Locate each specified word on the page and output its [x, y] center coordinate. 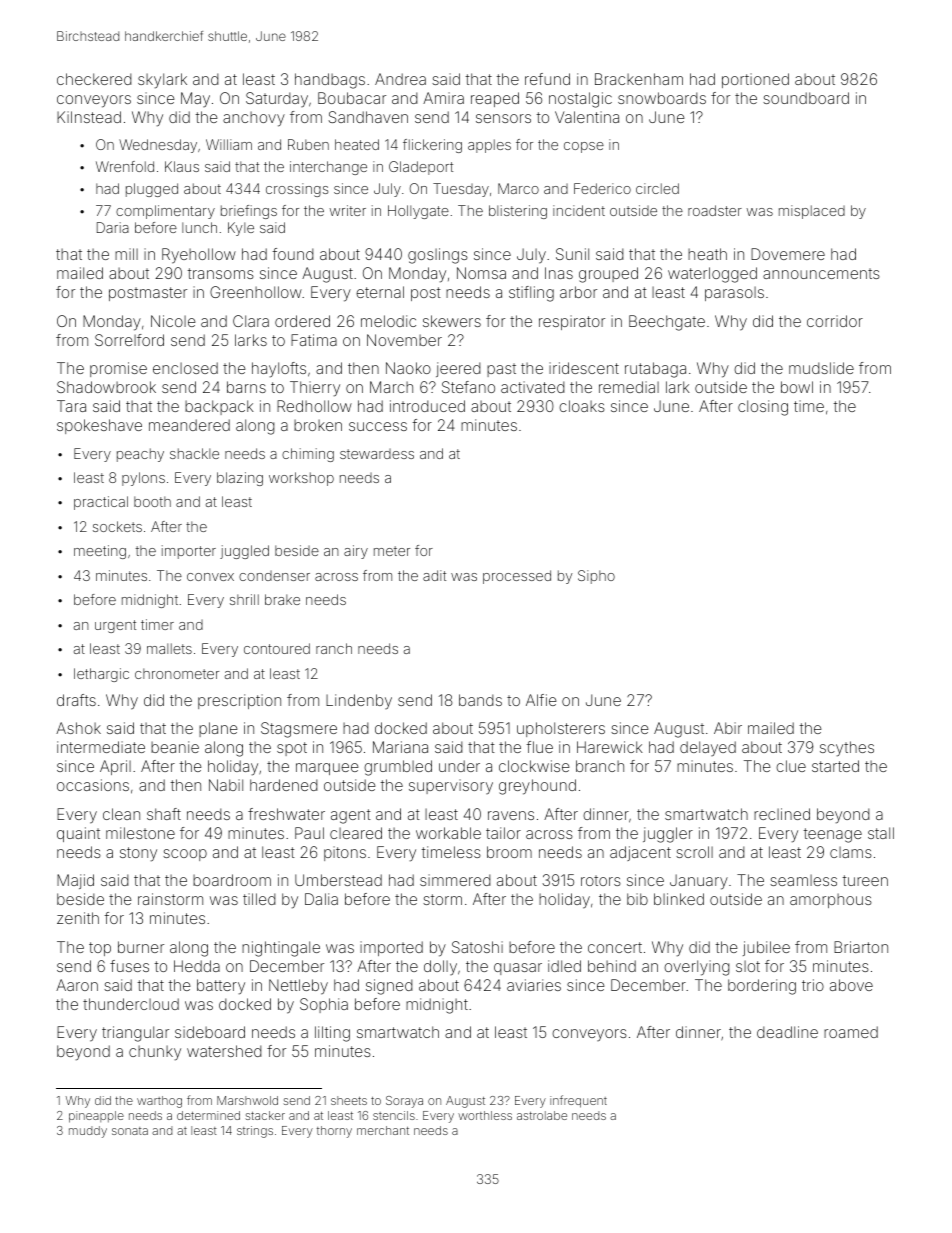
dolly [440, 967]
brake [282, 599]
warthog [159, 1102]
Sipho [596, 577]
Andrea [400, 79]
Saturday [277, 99]
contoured [277, 648]
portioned [755, 80]
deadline [787, 1032]
